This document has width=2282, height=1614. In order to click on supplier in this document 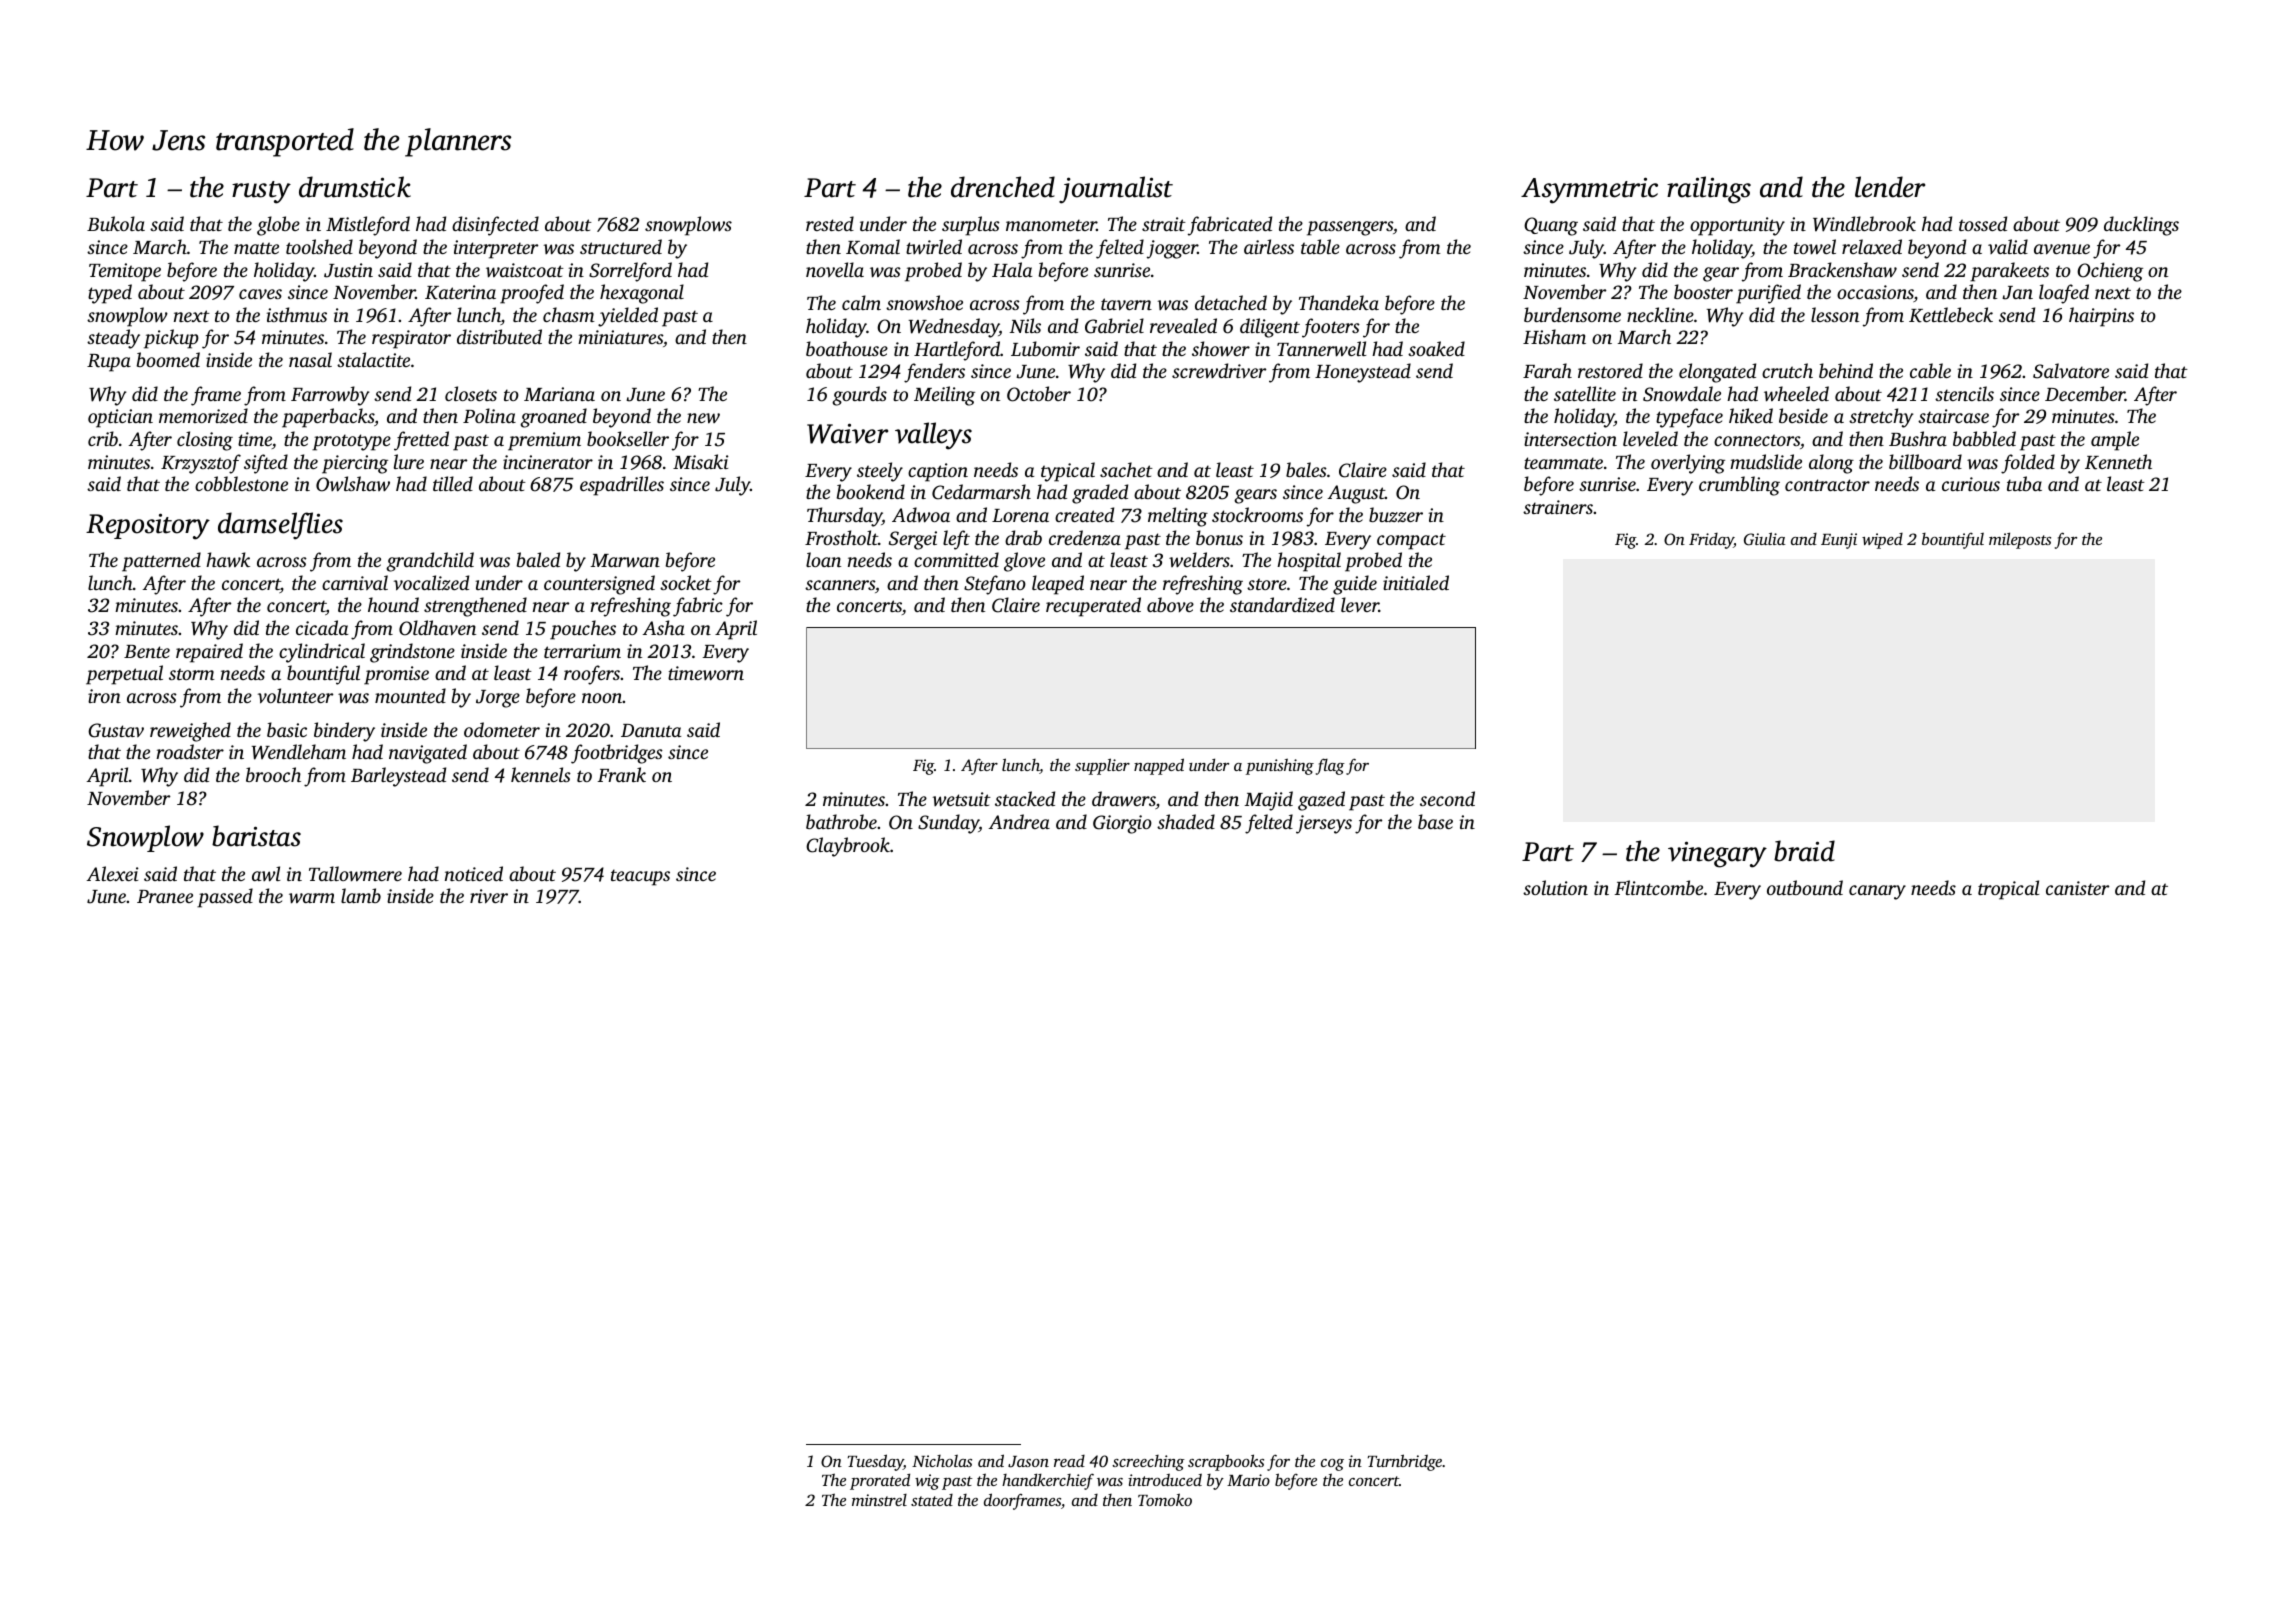, I will do `click(1102, 766)`.
